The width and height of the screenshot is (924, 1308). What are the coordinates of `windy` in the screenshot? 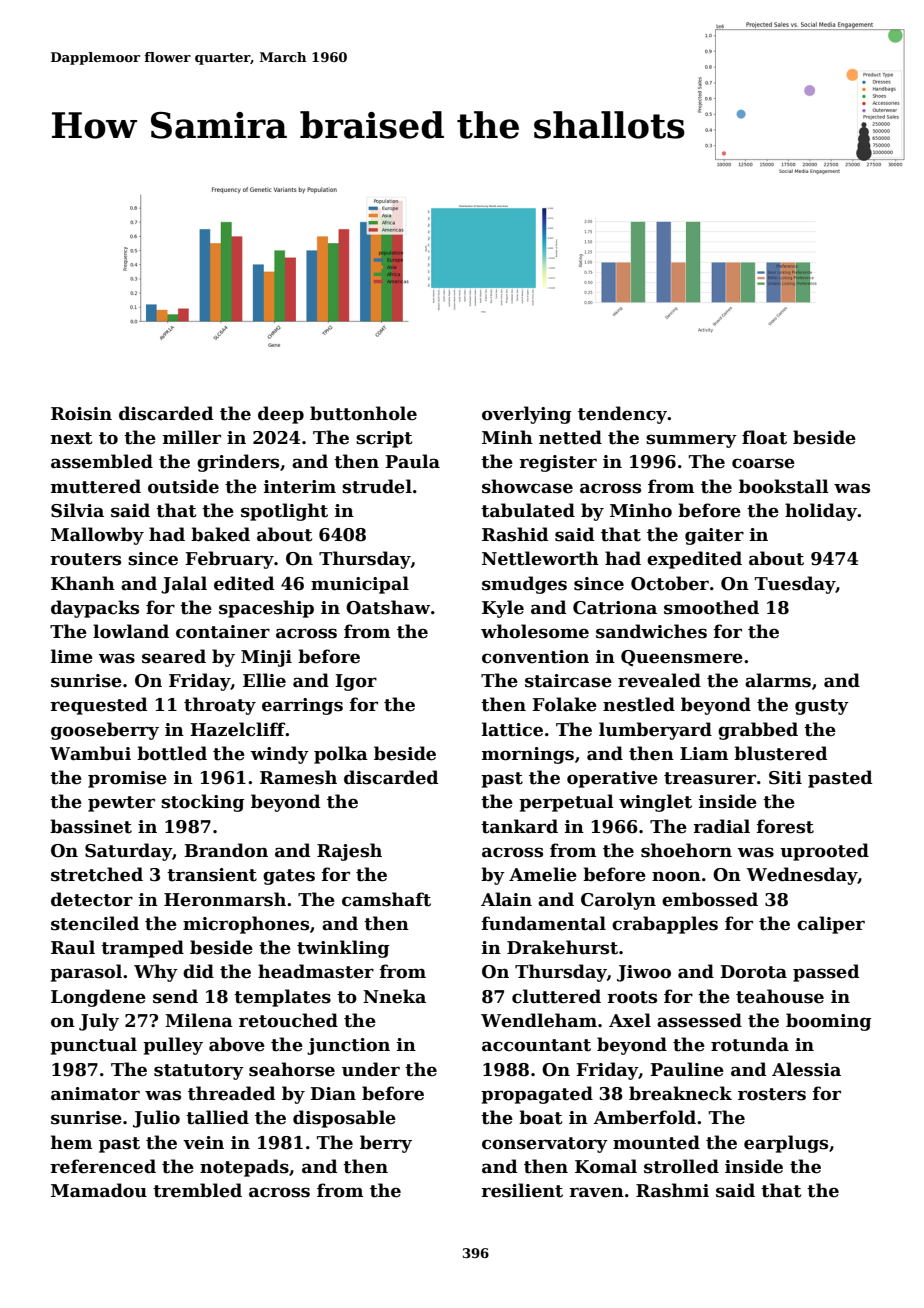 It's located at (279, 755).
